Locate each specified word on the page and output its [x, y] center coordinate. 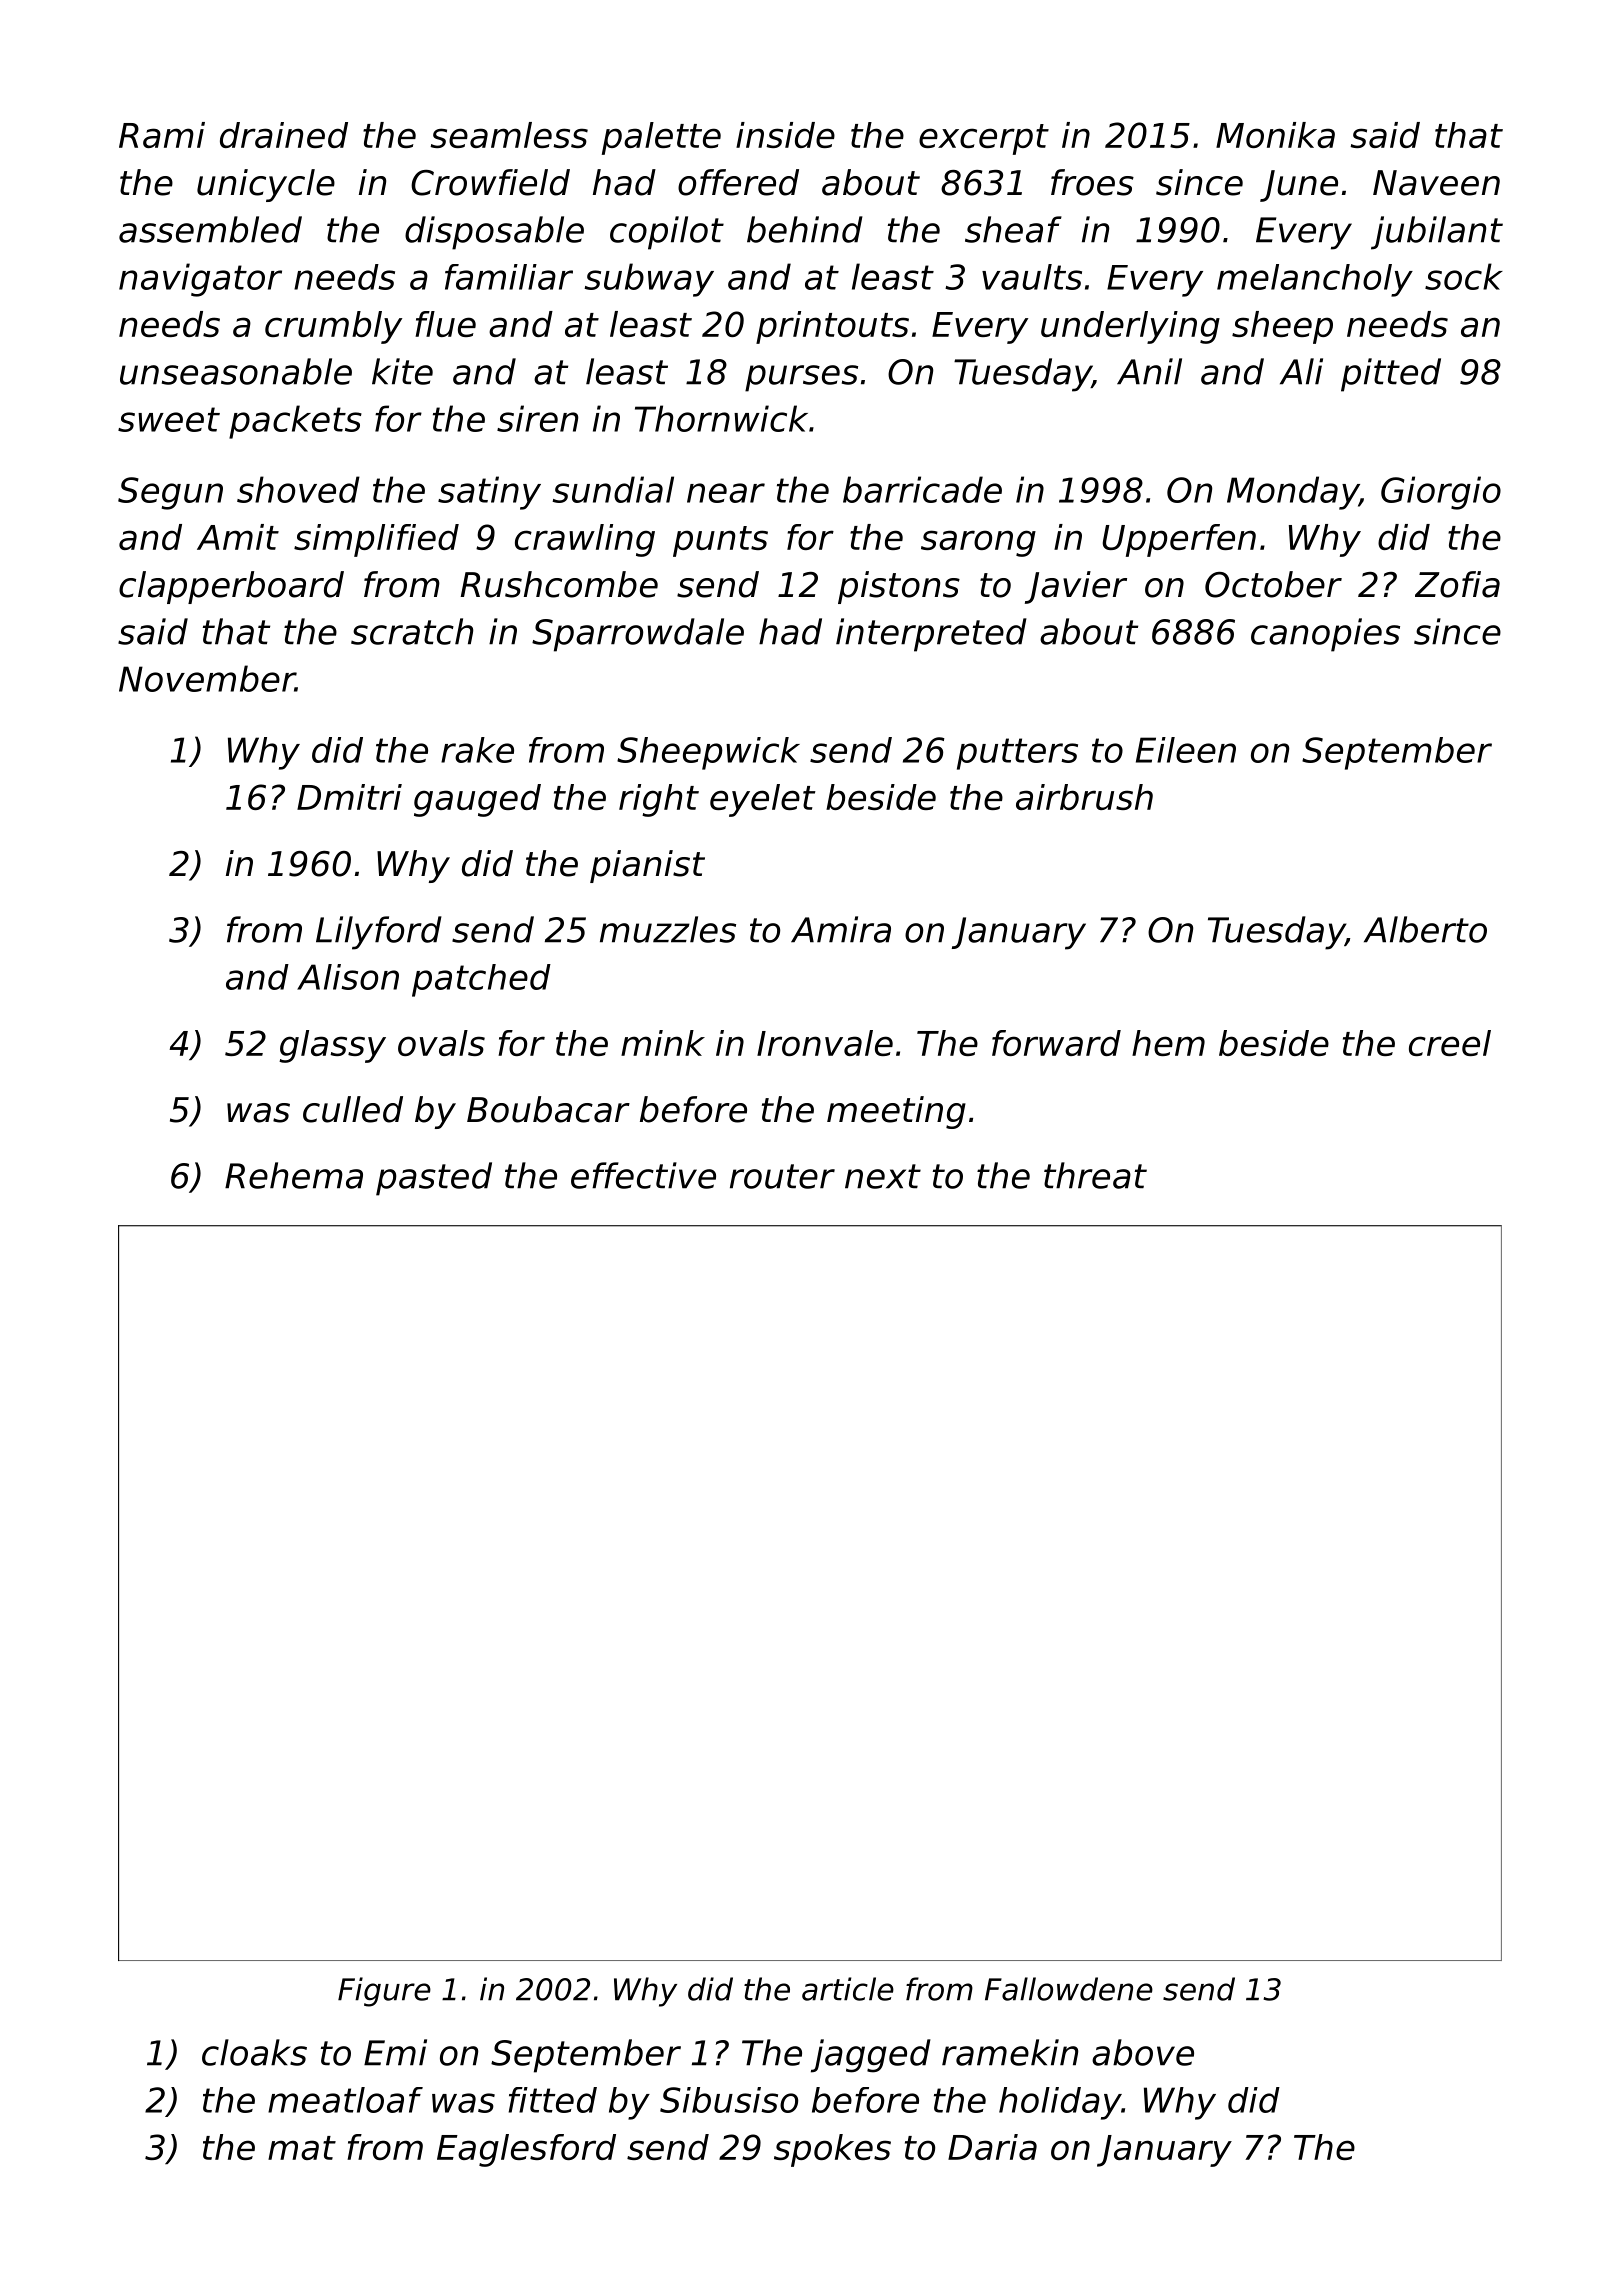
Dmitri [349, 797]
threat [1095, 1175]
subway [649, 280]
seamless [509, 135]
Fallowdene [1069, 1989]
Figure [384, 1992]
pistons [899, 587]
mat [302, 2148]
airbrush [1084, 797]
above [1143, 2052]
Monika [1275, 135]
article [848, 1989]
